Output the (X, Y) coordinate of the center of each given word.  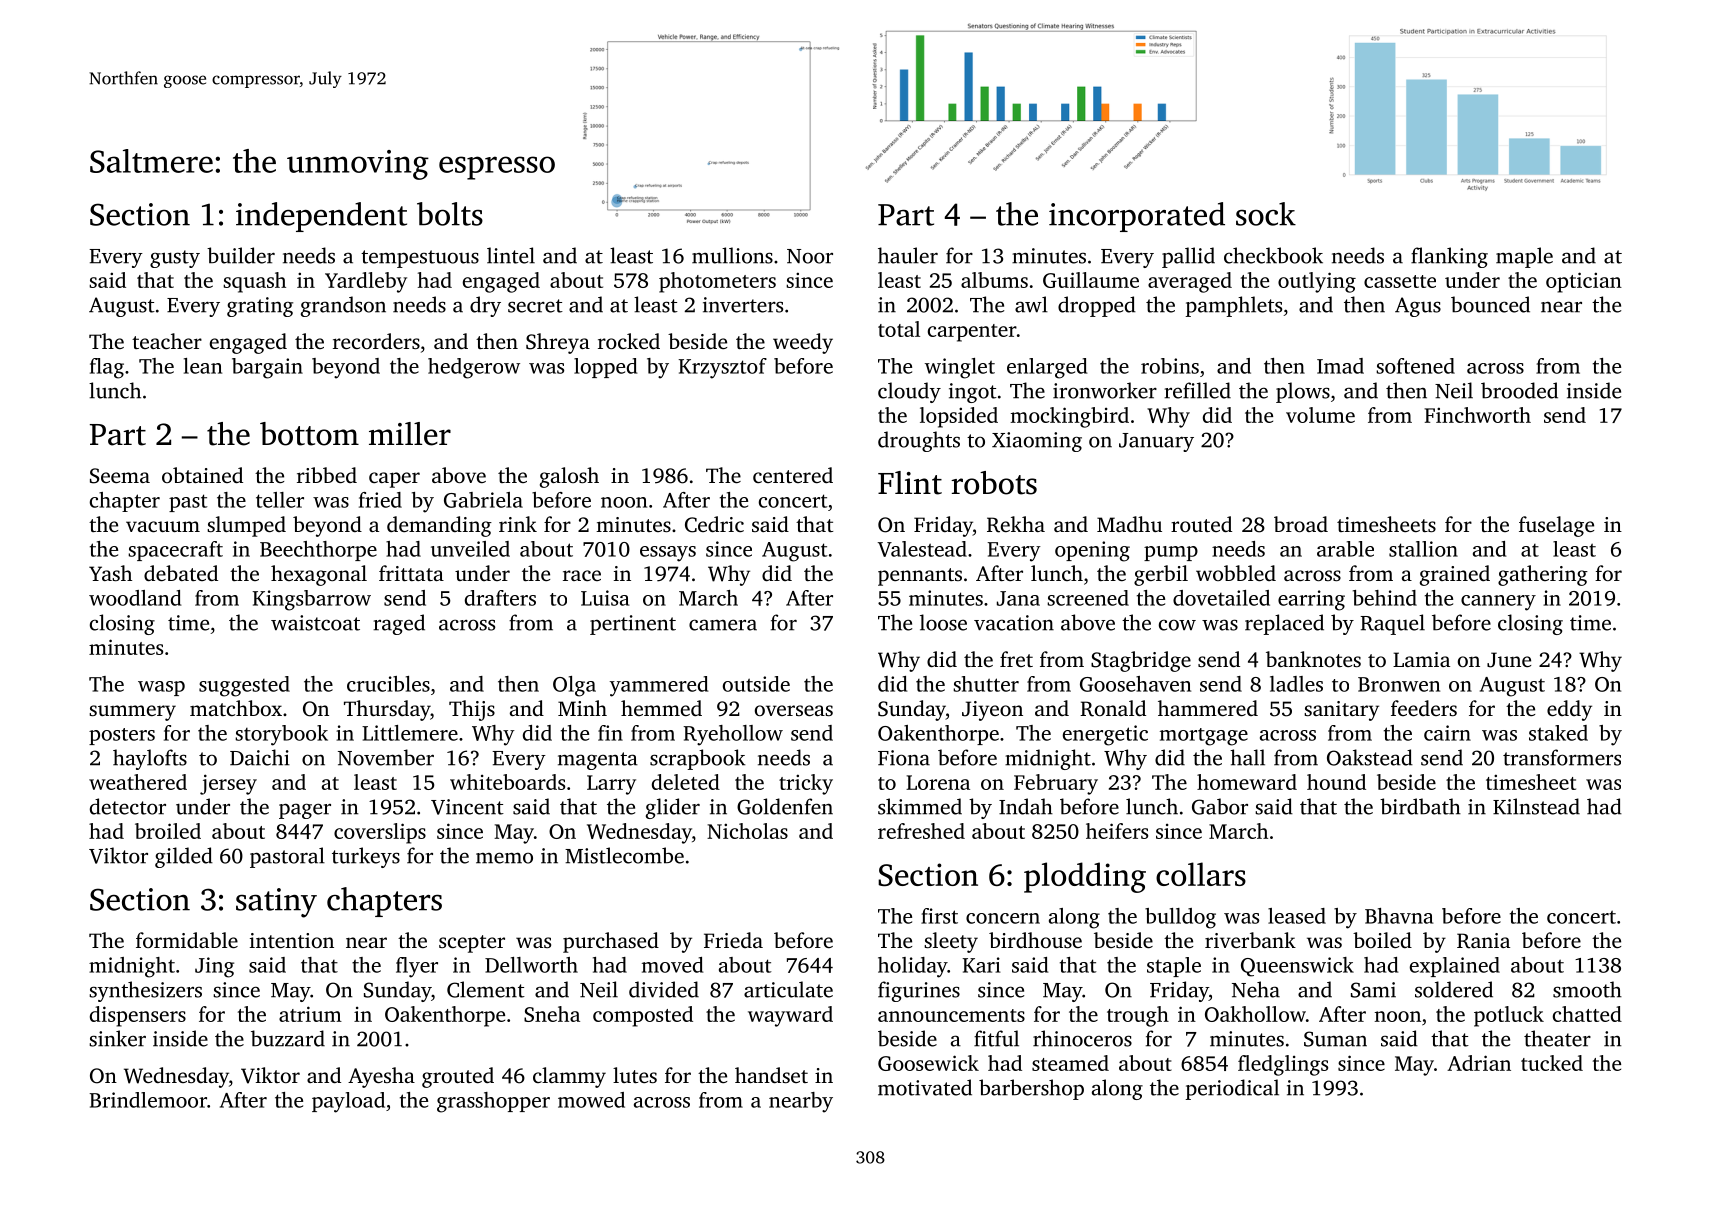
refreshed (921, 831)
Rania (1483, 941)
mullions (732, 255)
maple (1524, 257)
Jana (1018, 598)
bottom (309, 434)
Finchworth (1477, 415)
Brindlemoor (148, 1100)
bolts (450, 214)
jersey (228, 784)
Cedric (714, 524)
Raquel (1392, 624)
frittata (411, 573)
